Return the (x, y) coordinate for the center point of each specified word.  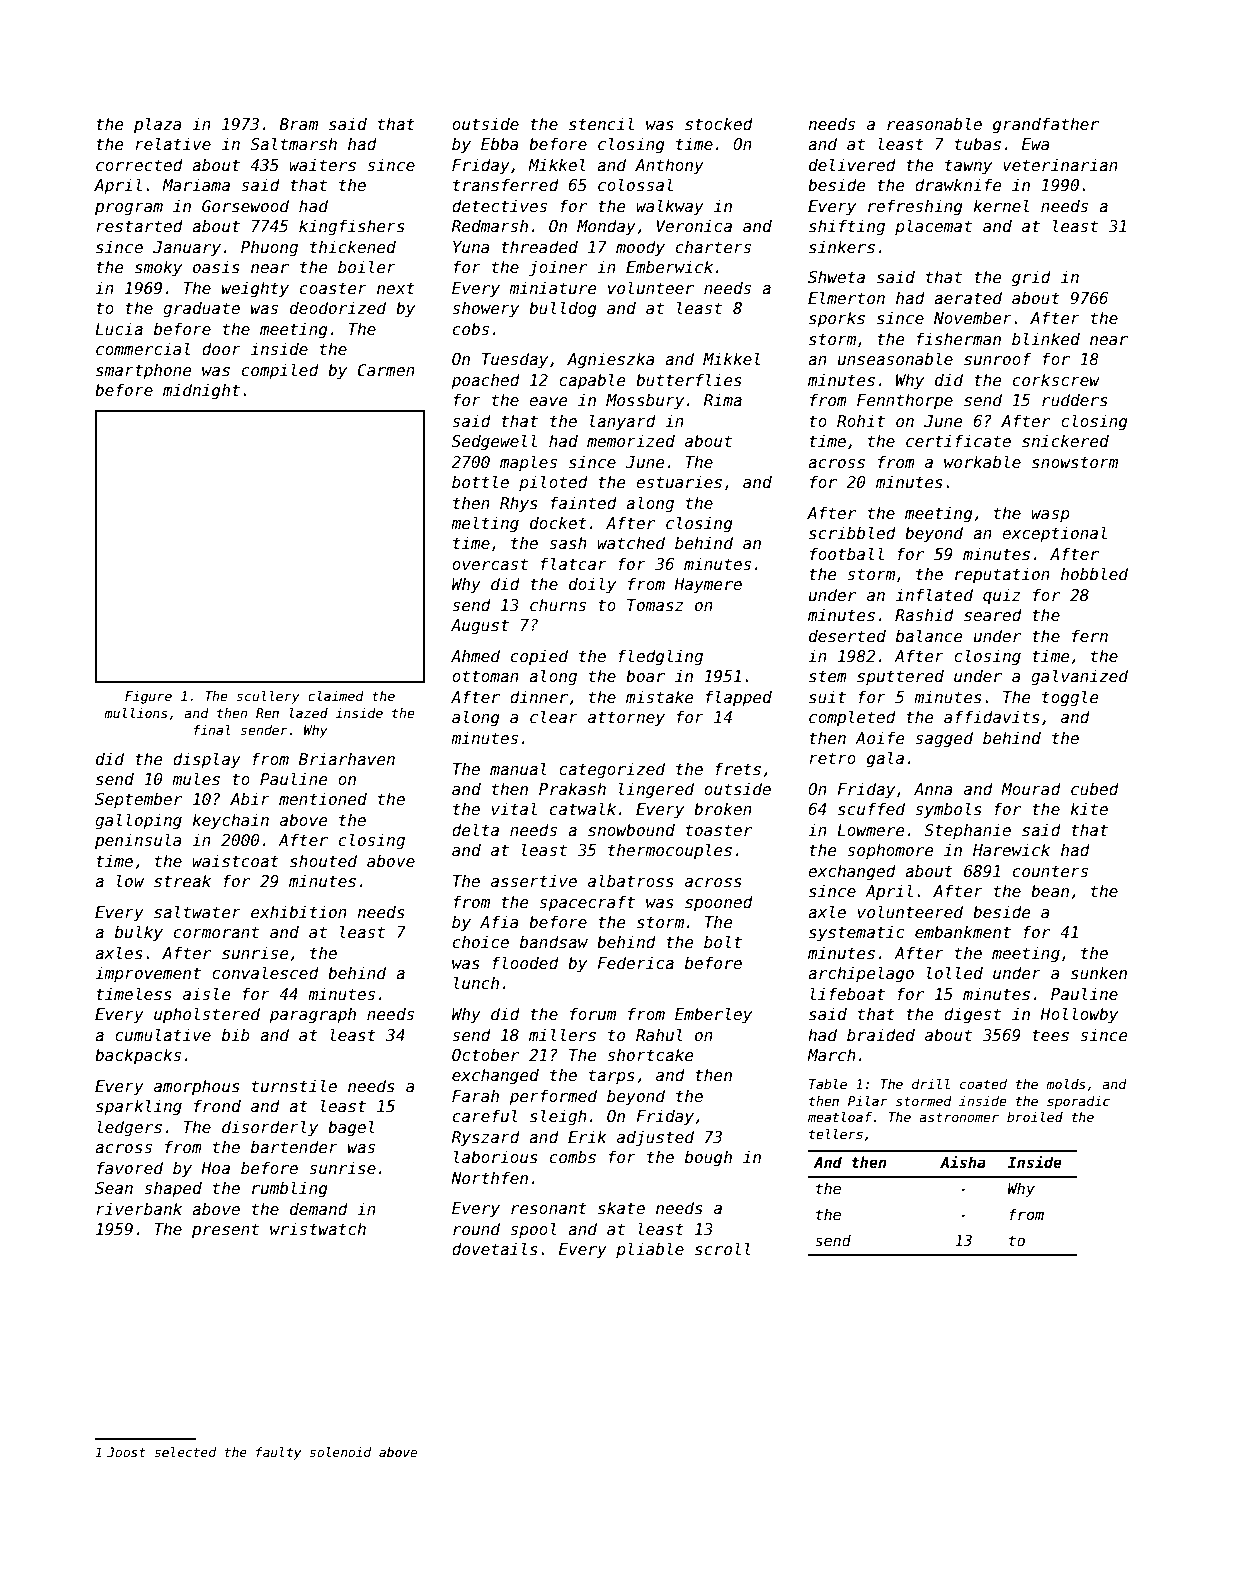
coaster (333, 288)
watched (631, 542)
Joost (126, 1452)
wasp (1050, 516)
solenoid (340, 1452)
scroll (723, 1248)
